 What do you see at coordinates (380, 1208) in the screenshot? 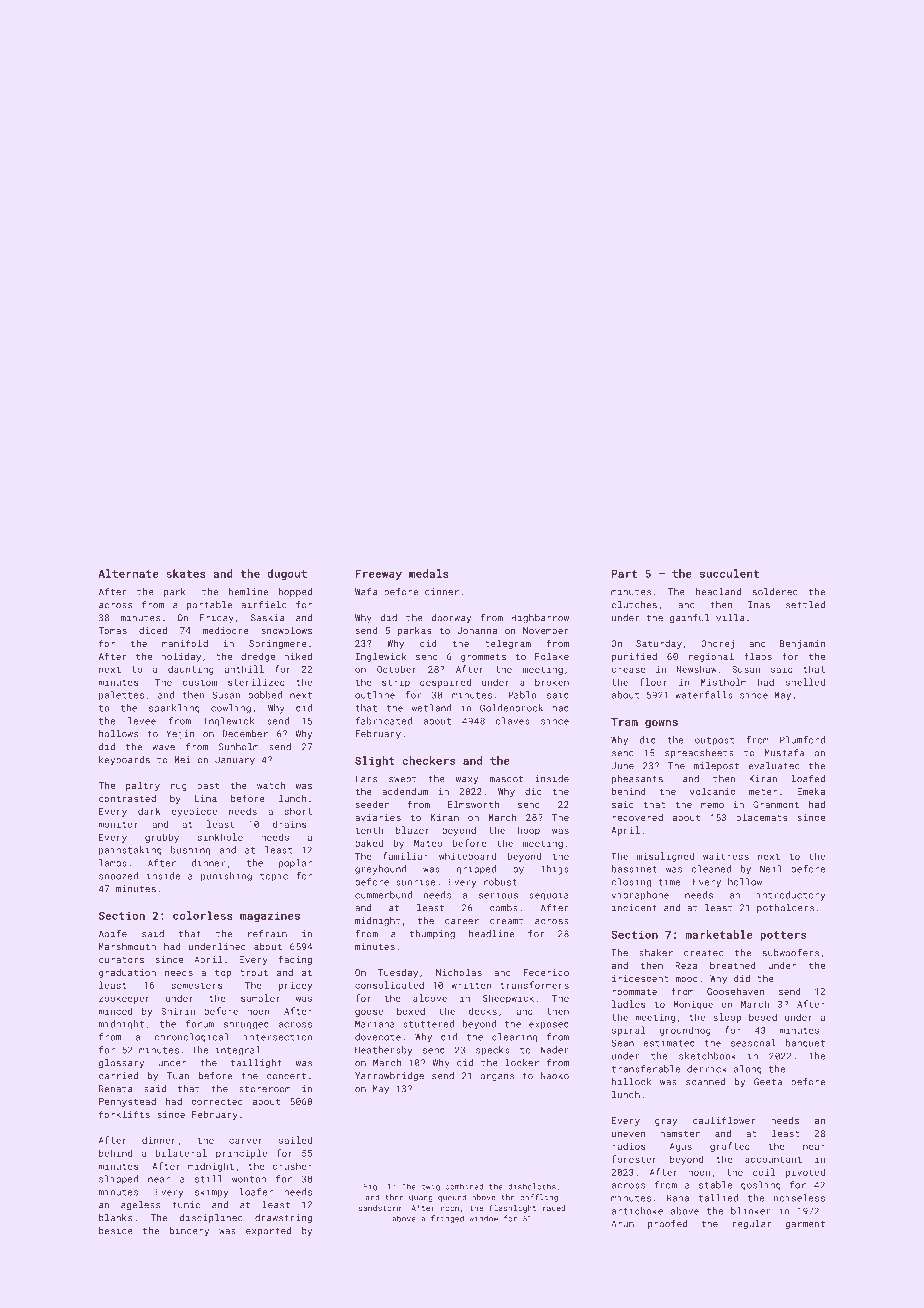
I see `sandstorm` at bounding box center [380, 1208].
